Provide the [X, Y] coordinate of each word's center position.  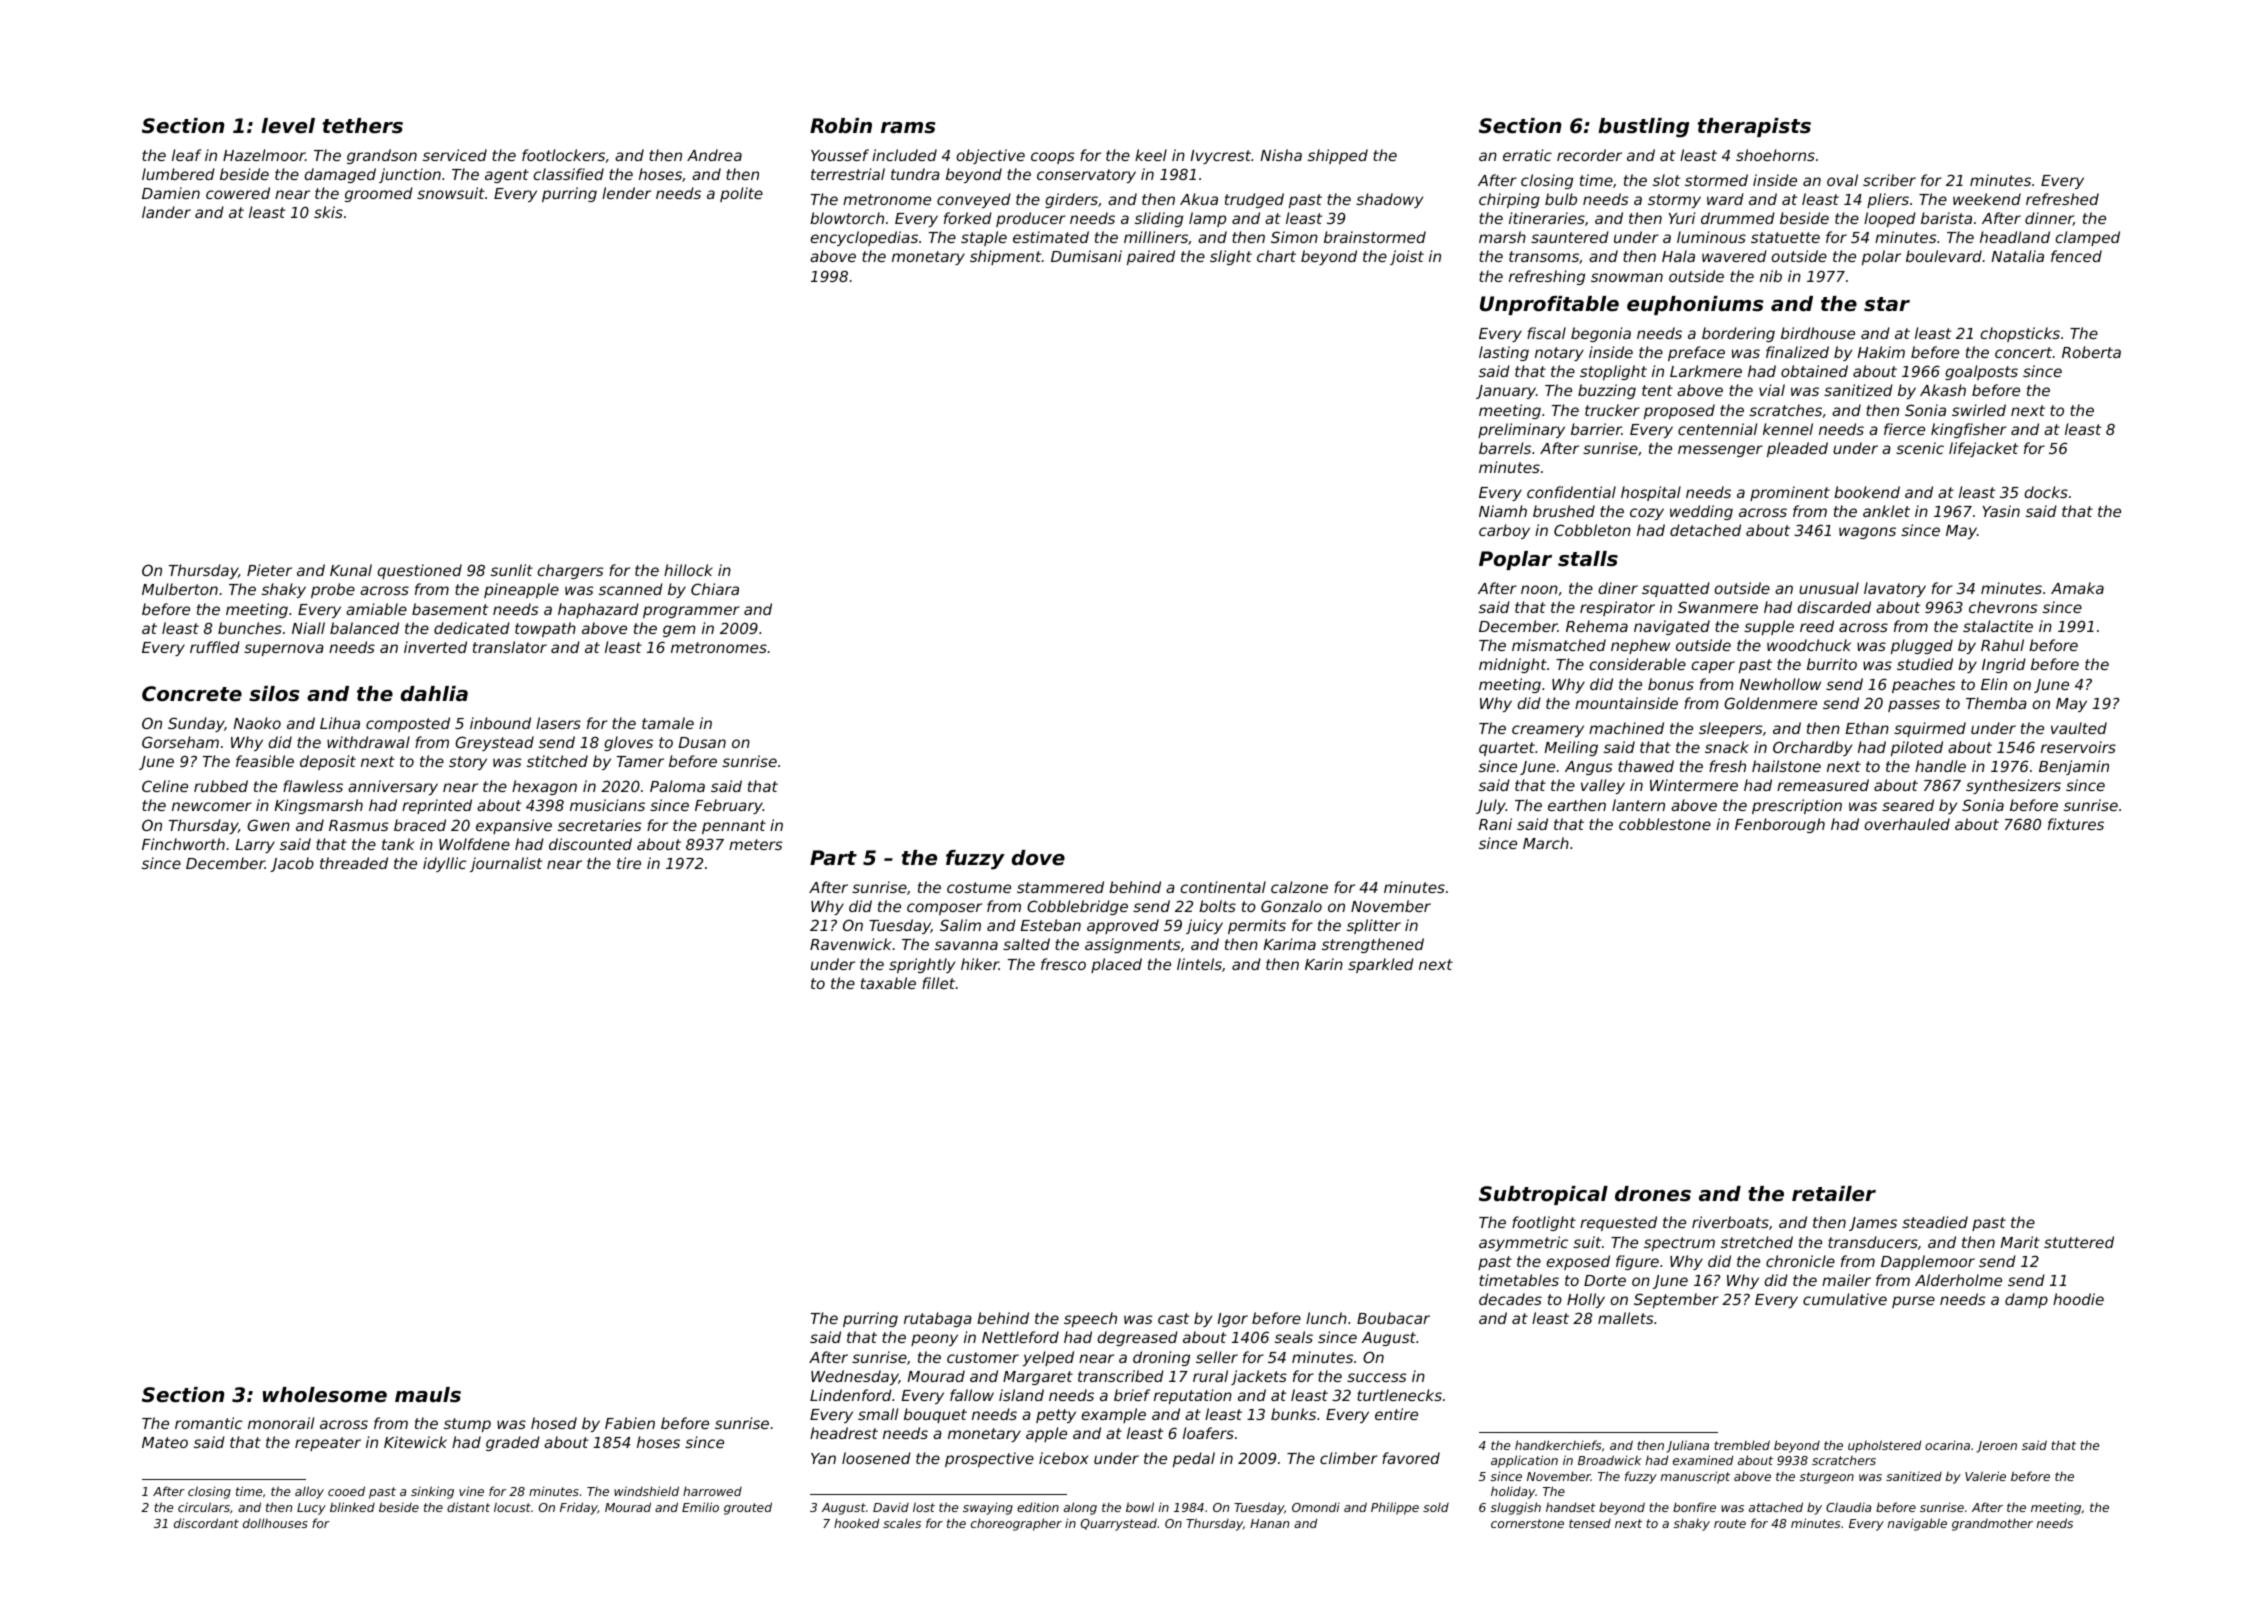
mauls [428, 1395]
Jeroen [1997, 1447]
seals [1294, 1337]
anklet [1886, 511]
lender [626, 193]
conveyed [974, 200]
